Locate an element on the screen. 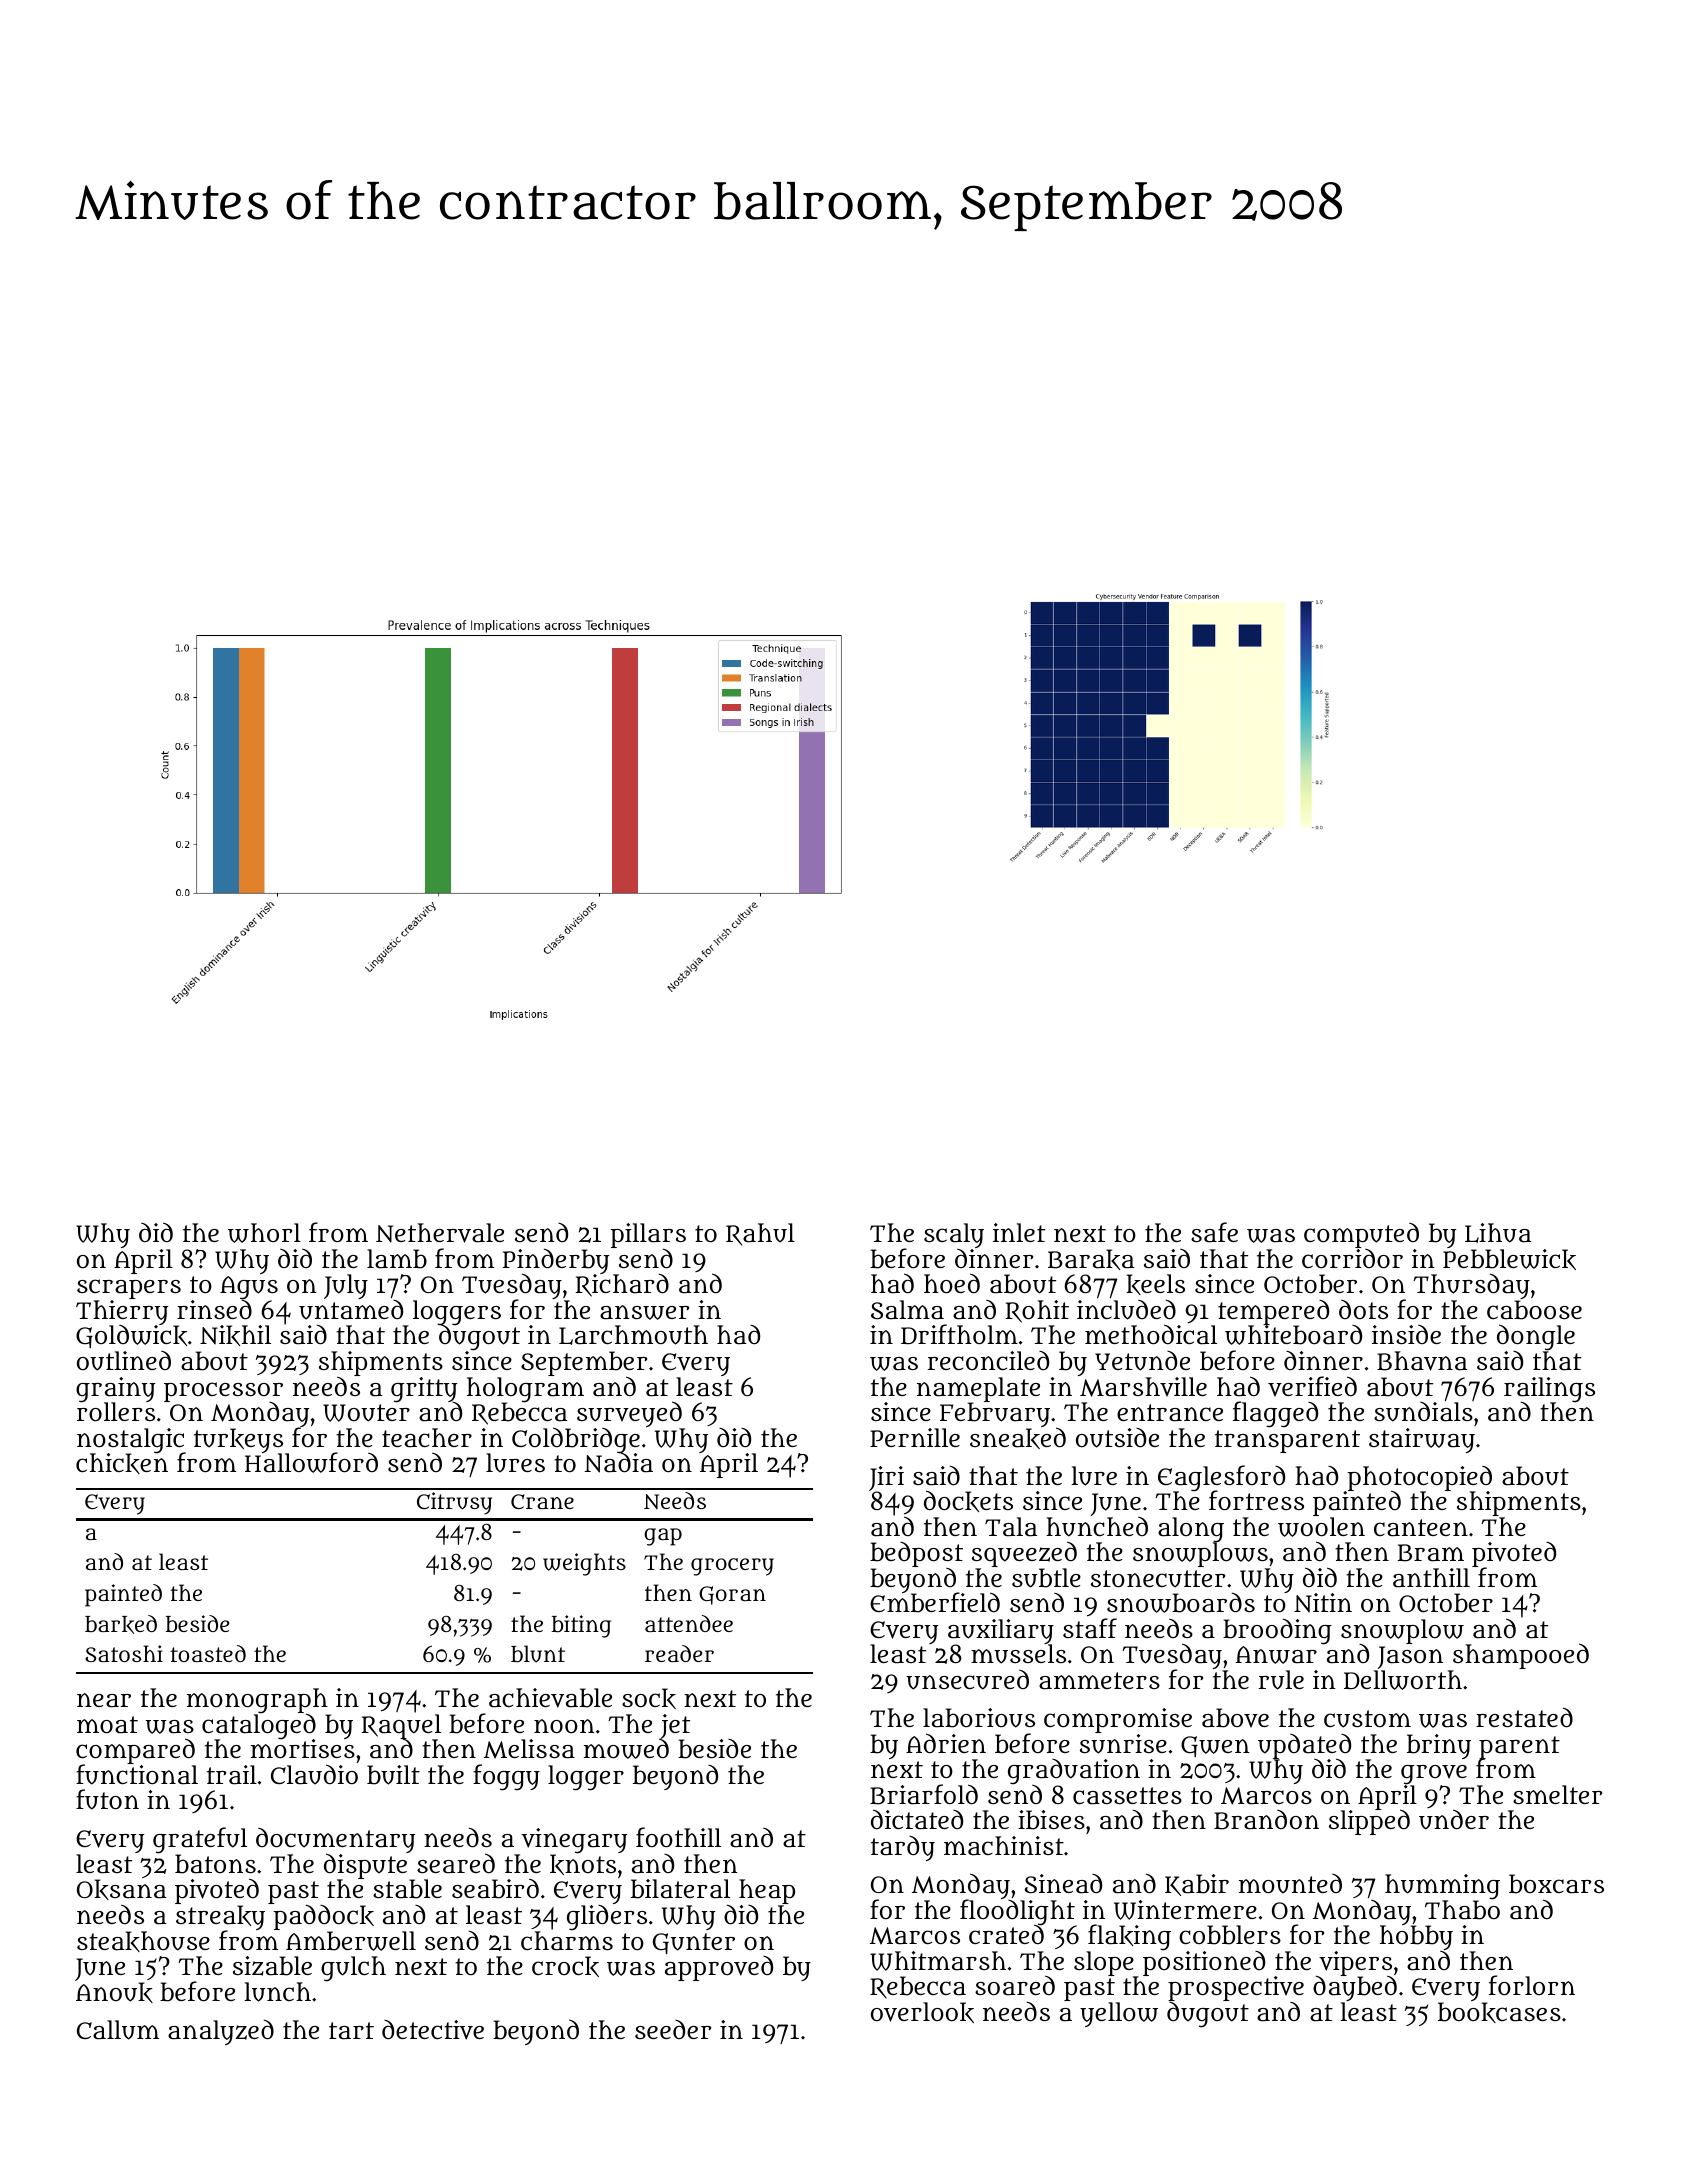 Image resolution: width=1683 pixels, height=2178 pixels. Rahul is located at coordinates (760, 1234).
